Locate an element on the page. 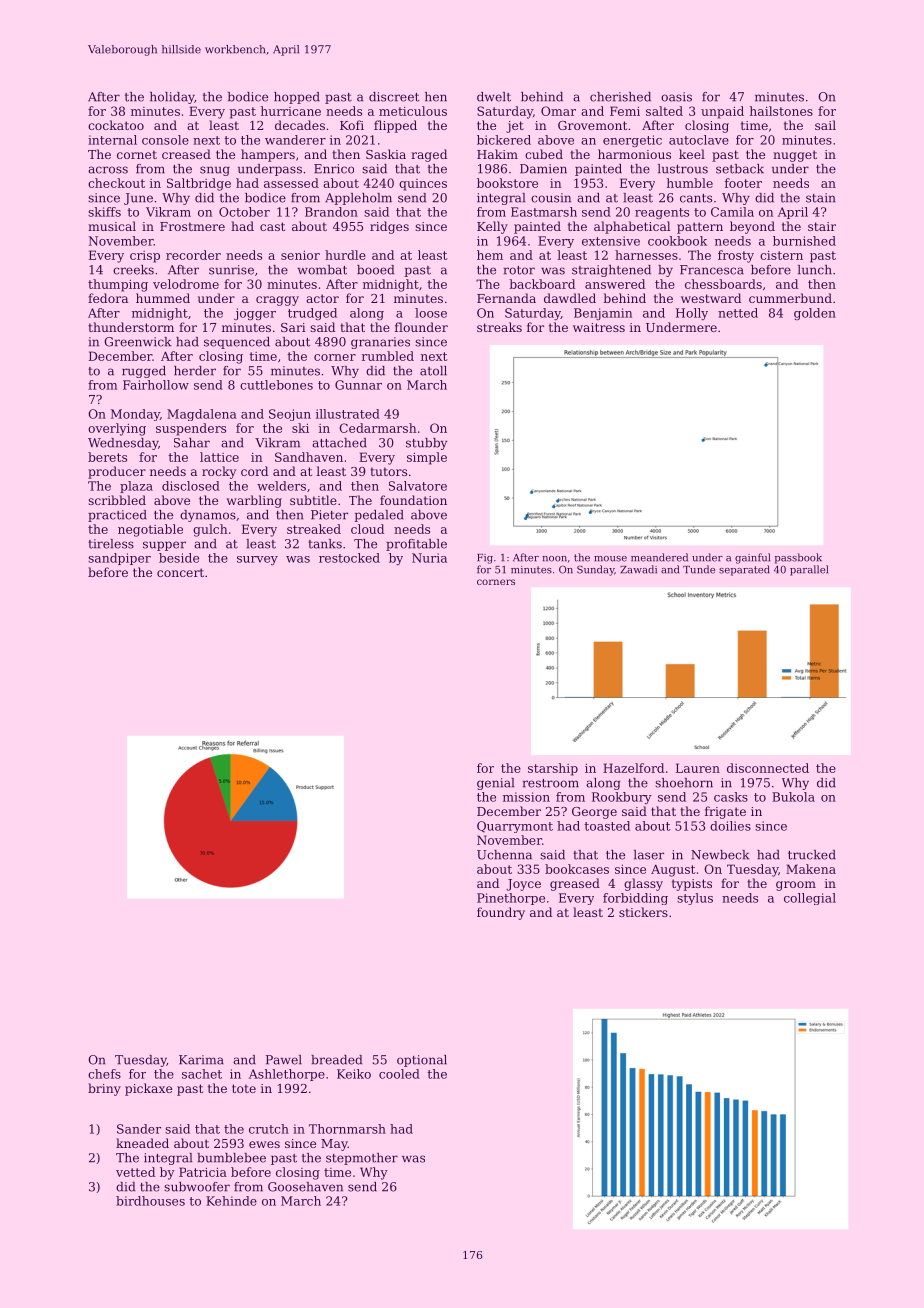 The height and width of the image is (1308, 924). Grovemont is located at coordinates (592, 125).
